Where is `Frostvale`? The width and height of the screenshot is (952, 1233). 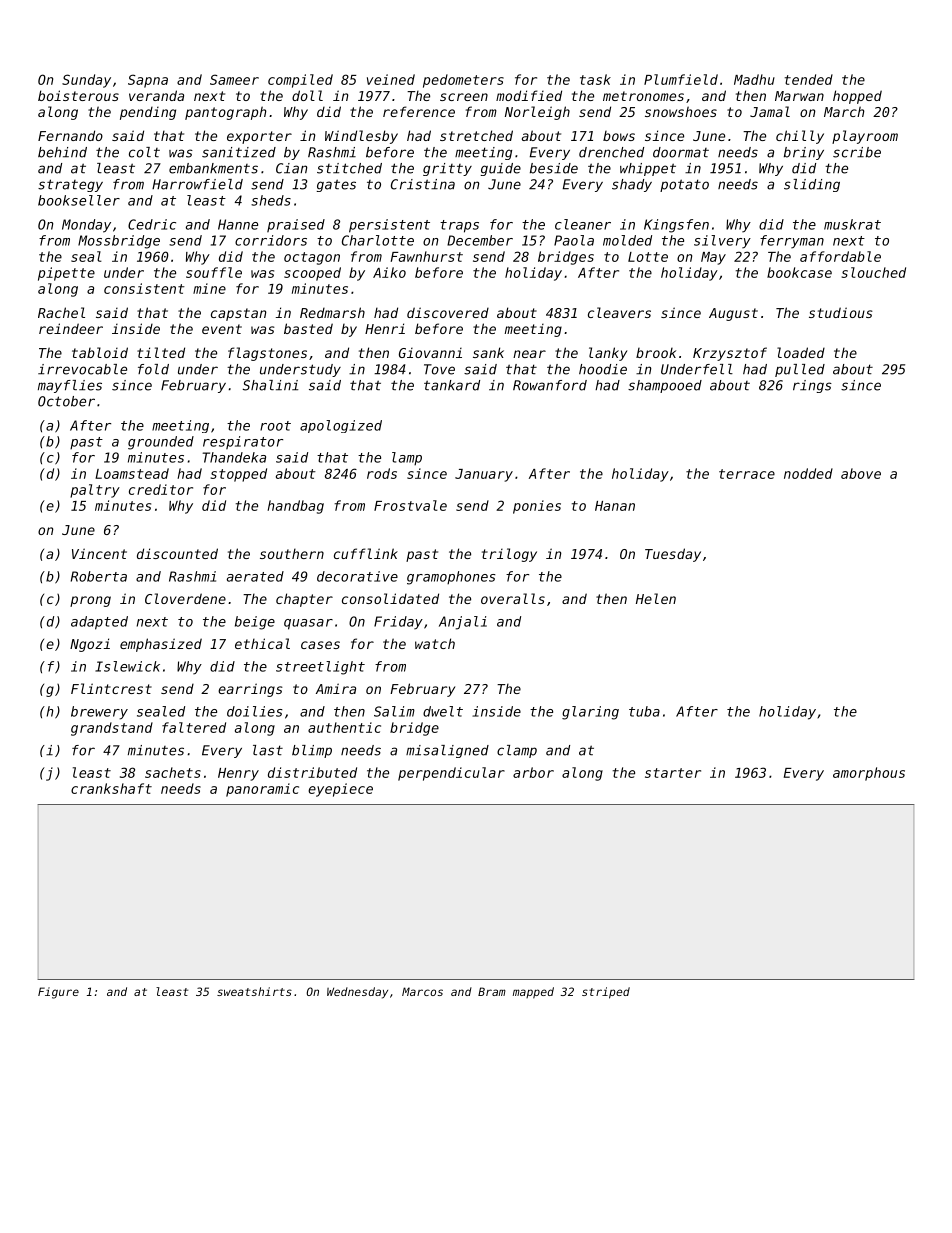 Frostvale is located at coordinates (410, 505).
